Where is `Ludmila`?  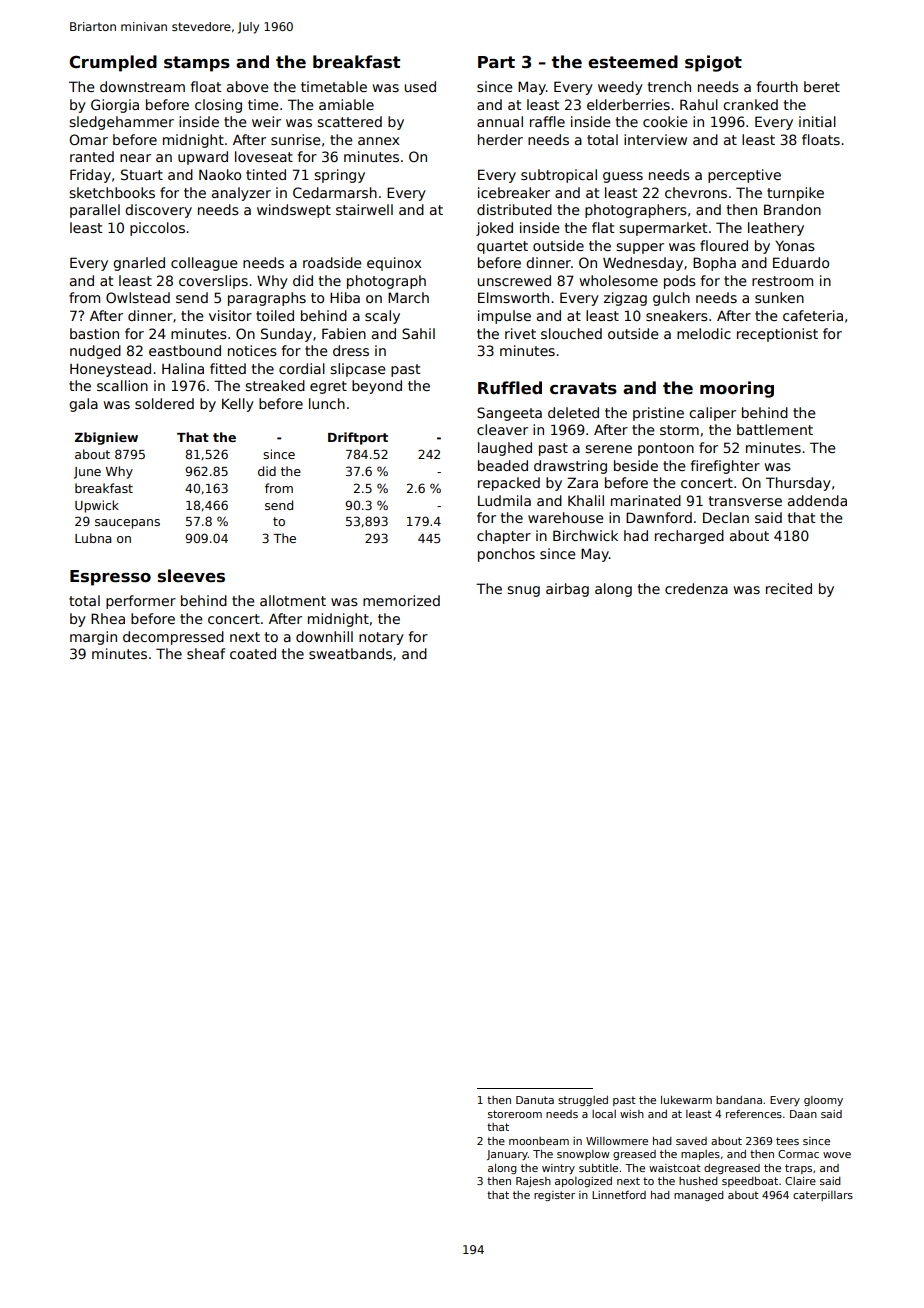
Ludmila is located at coordinates (504, 500).
